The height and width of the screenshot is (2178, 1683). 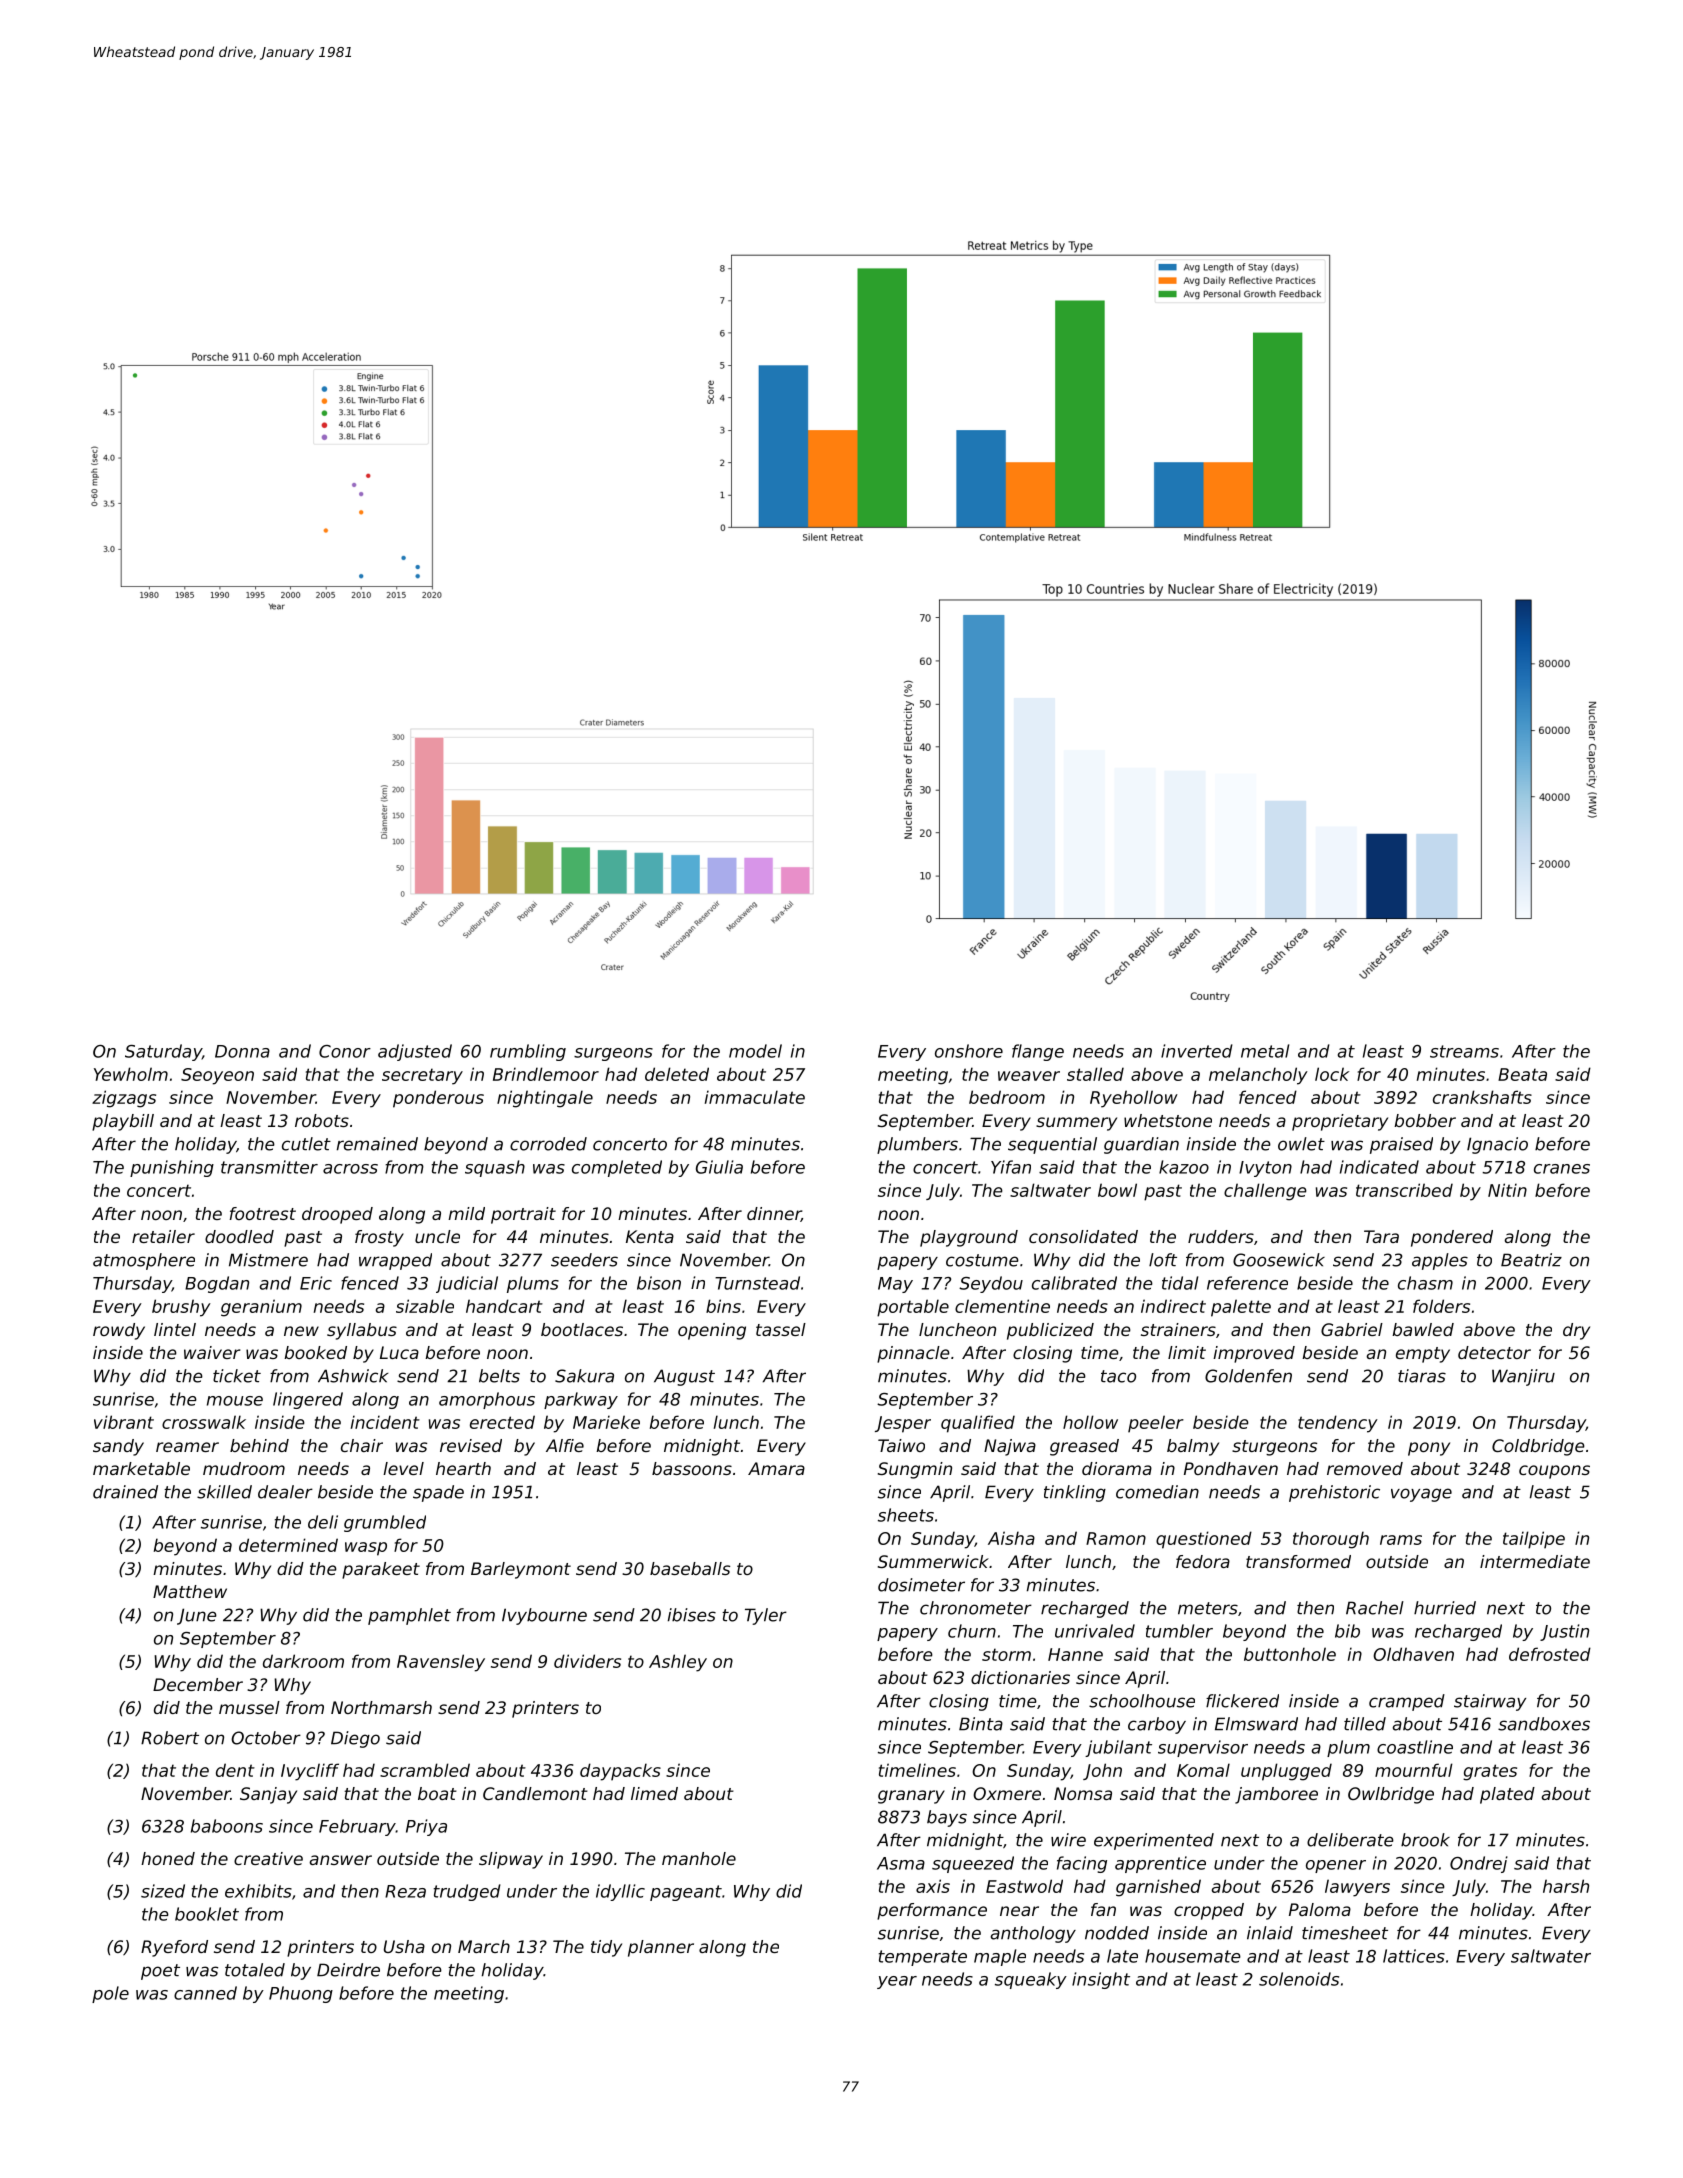 What do you see at coordinates (913, 1308) in the screenshot?
I see `portable` at bounding box center [913, 1308].
